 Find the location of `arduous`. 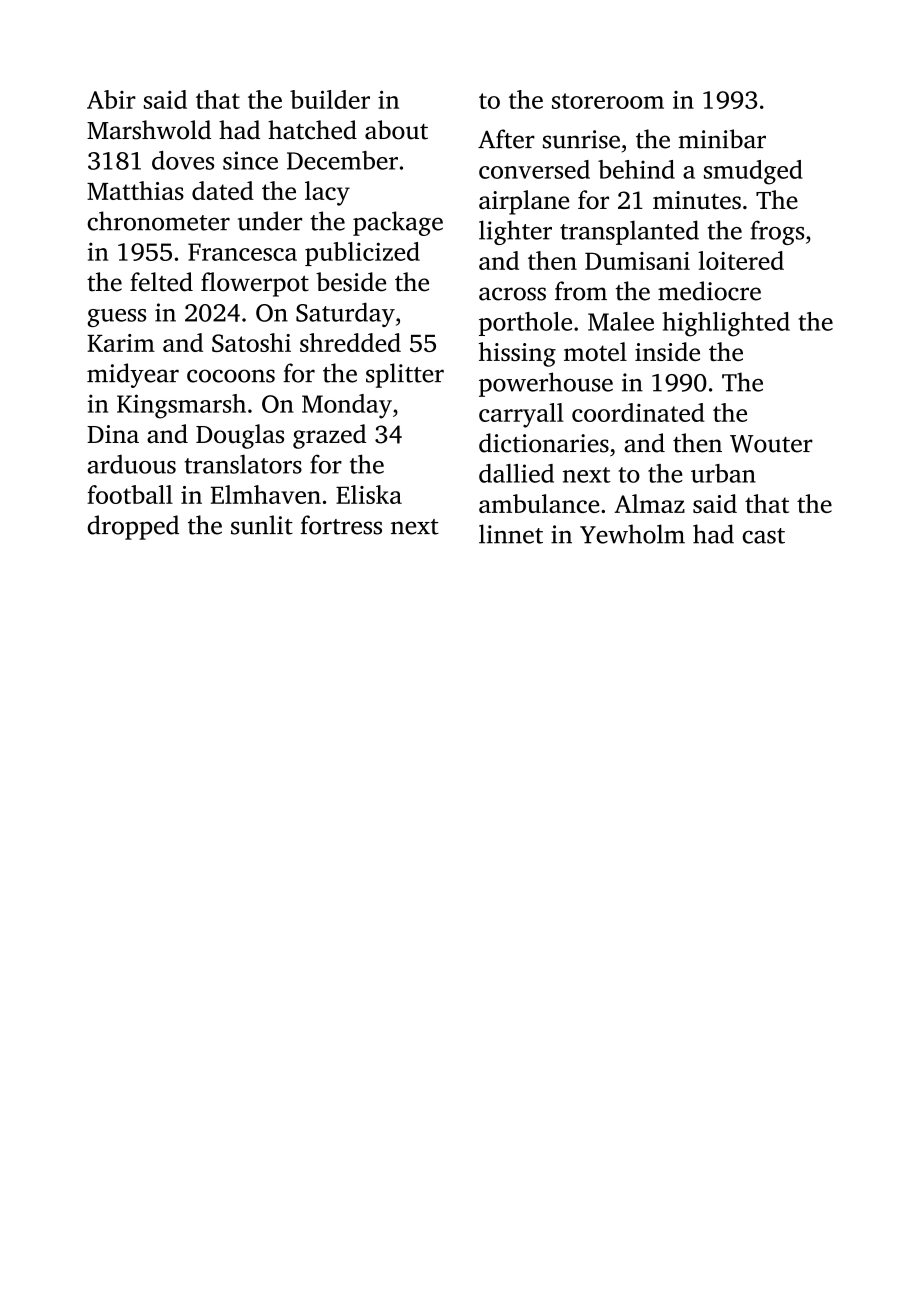

arduous is located at coordinates (131, 464).
